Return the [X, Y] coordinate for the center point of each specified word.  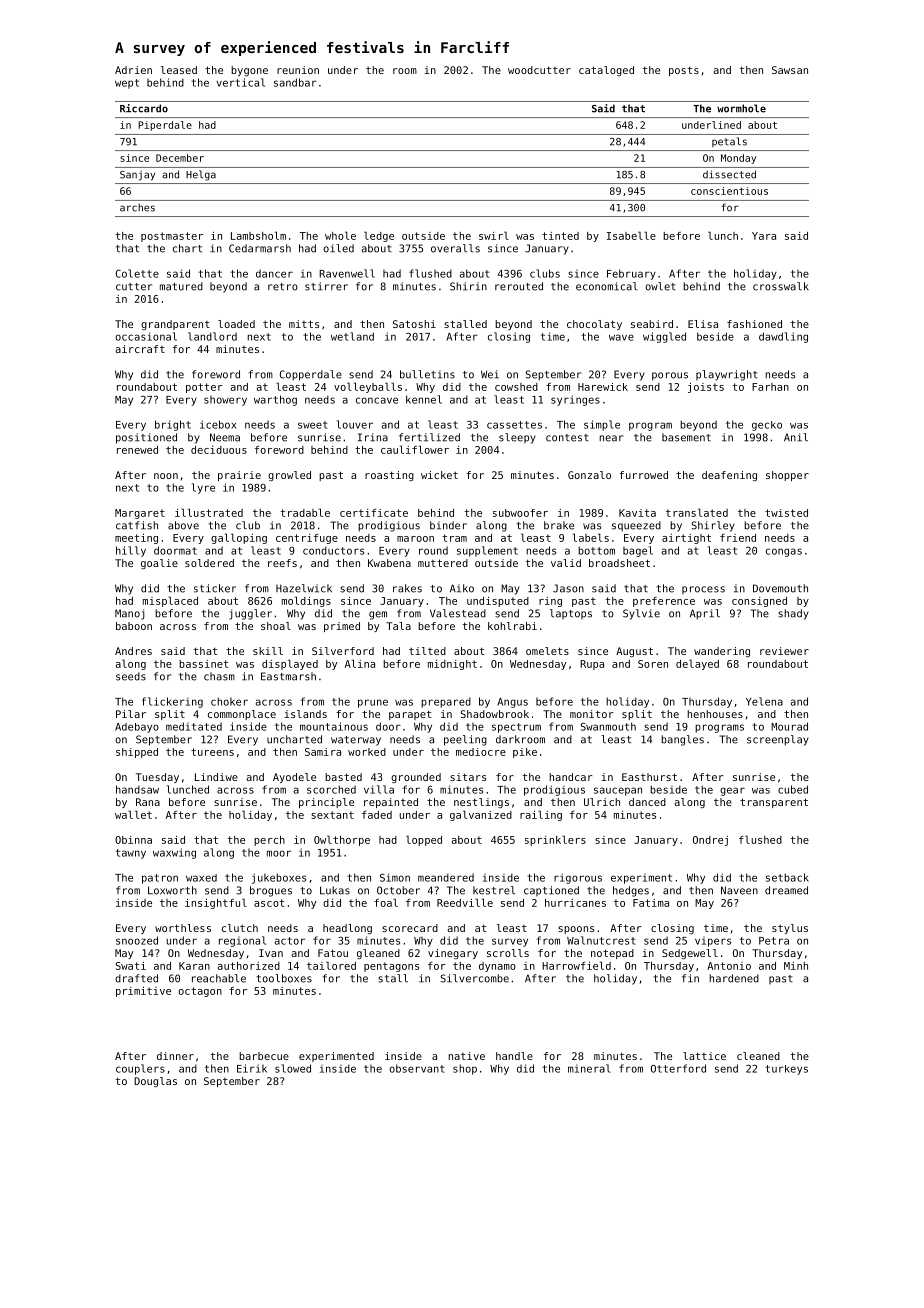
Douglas [155, 1082]
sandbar [295, 82]
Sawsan [790, 70]
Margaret [140, 514]
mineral [589, 1068]
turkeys [786, 1070]
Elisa [703, 324]
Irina [373, 437]
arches [137, 208]
